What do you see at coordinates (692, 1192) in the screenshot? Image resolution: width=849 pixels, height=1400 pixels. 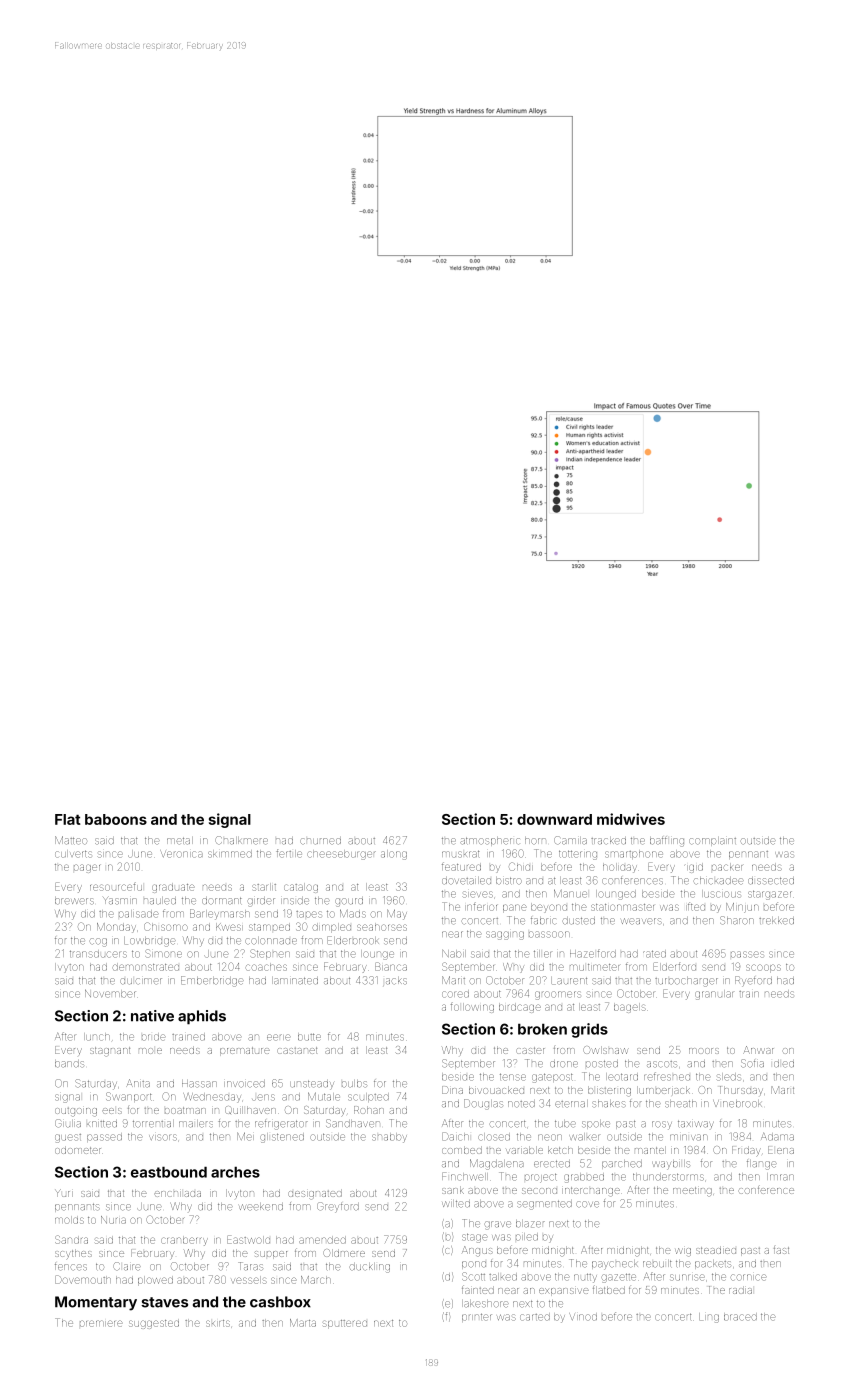 I see `meeting` at bounding box center [692, 1192].
